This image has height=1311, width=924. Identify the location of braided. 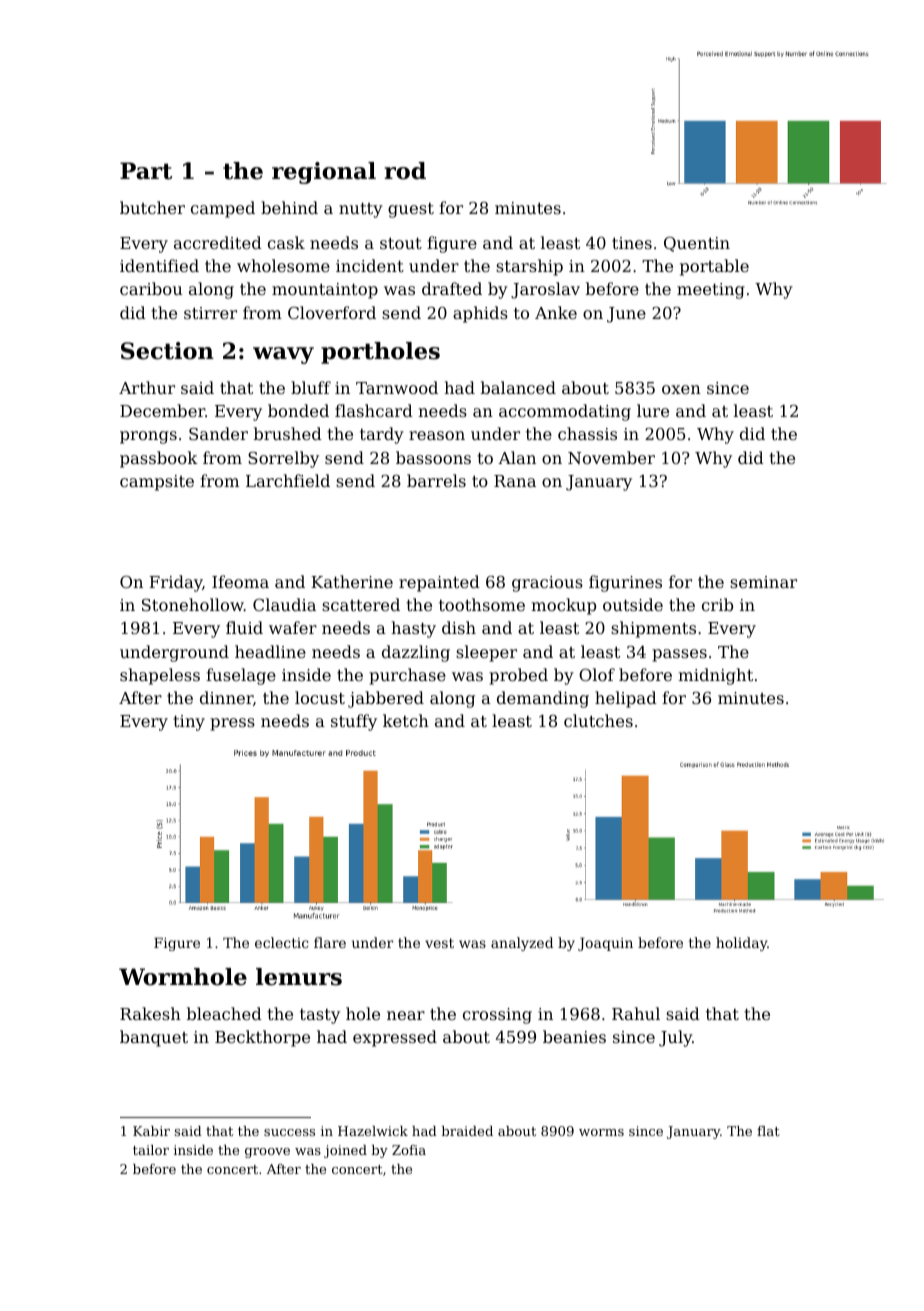
(467, 1131).
